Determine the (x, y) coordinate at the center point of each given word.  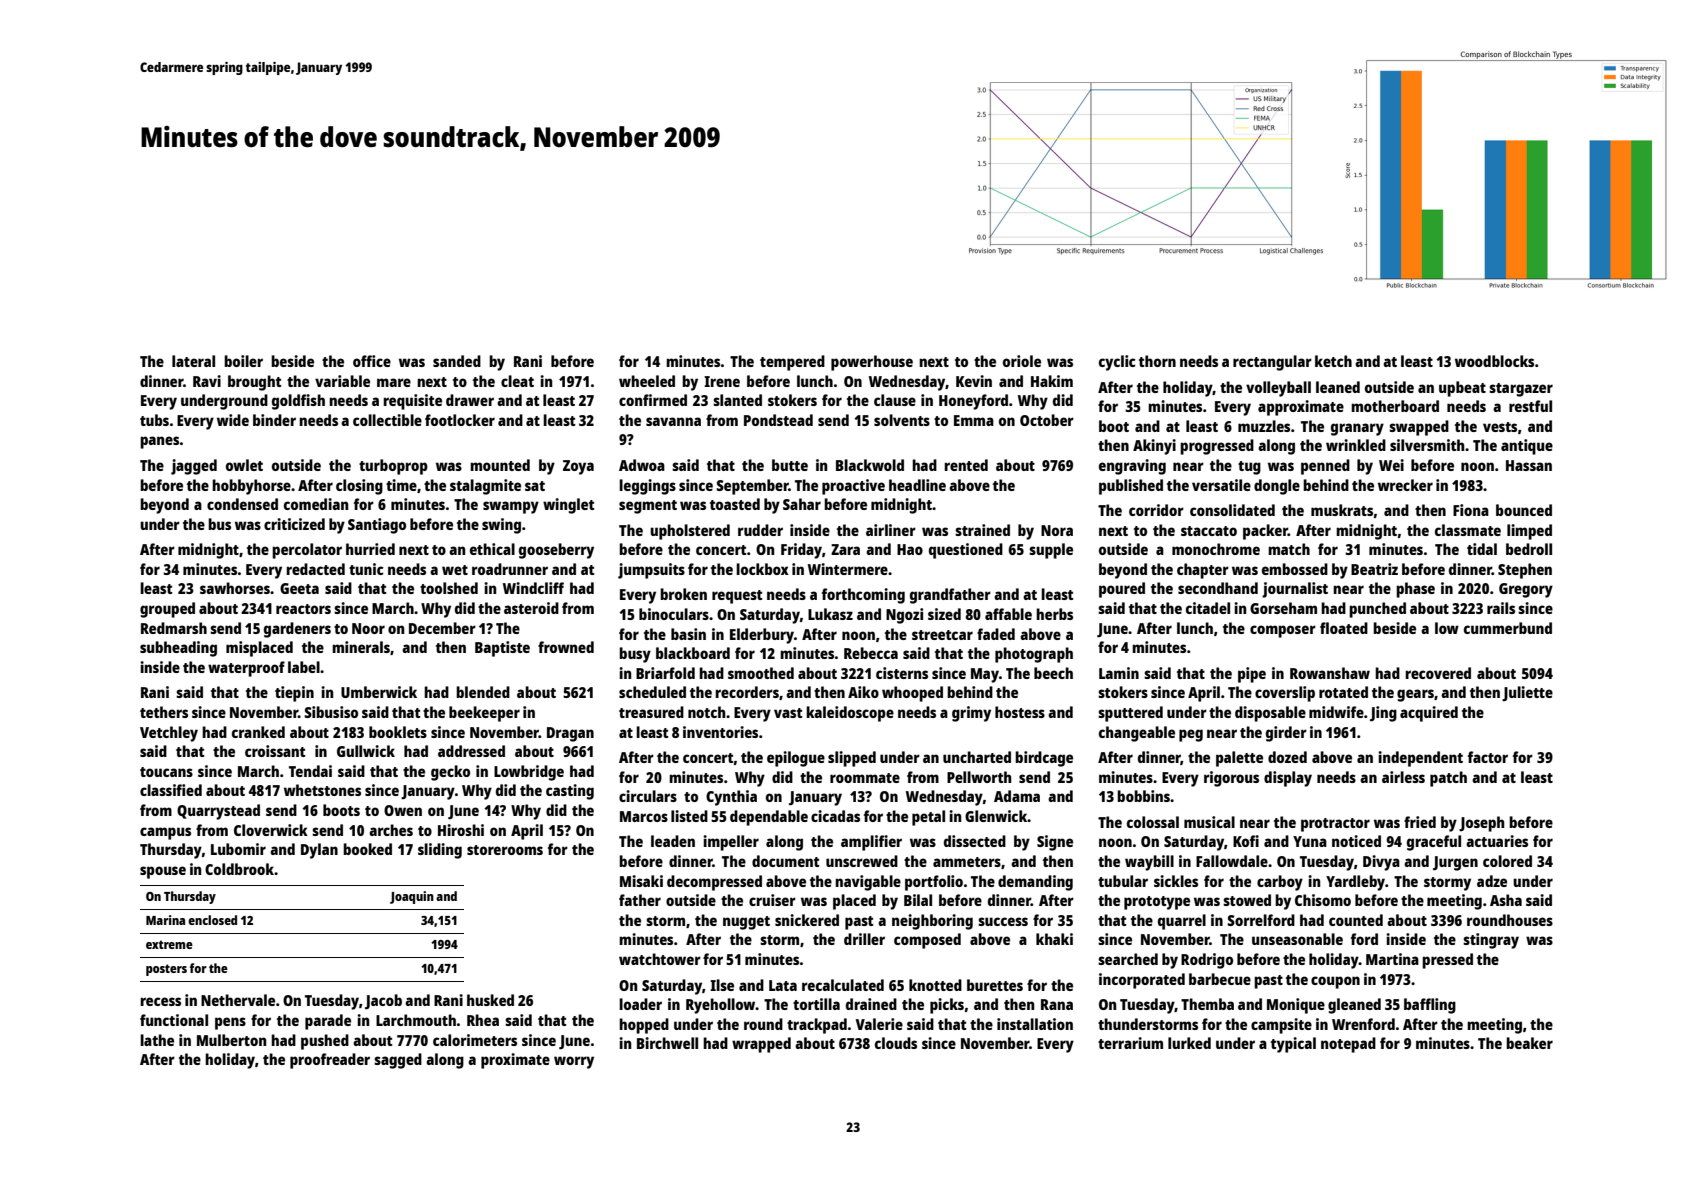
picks (947, 1006)
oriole (1022, 361)
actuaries (1497, 841)
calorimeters (475, 1040)
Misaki (641, 881)
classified (171, 790)
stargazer (1521, 390)
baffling (1430, 1006)
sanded (457, 361)
